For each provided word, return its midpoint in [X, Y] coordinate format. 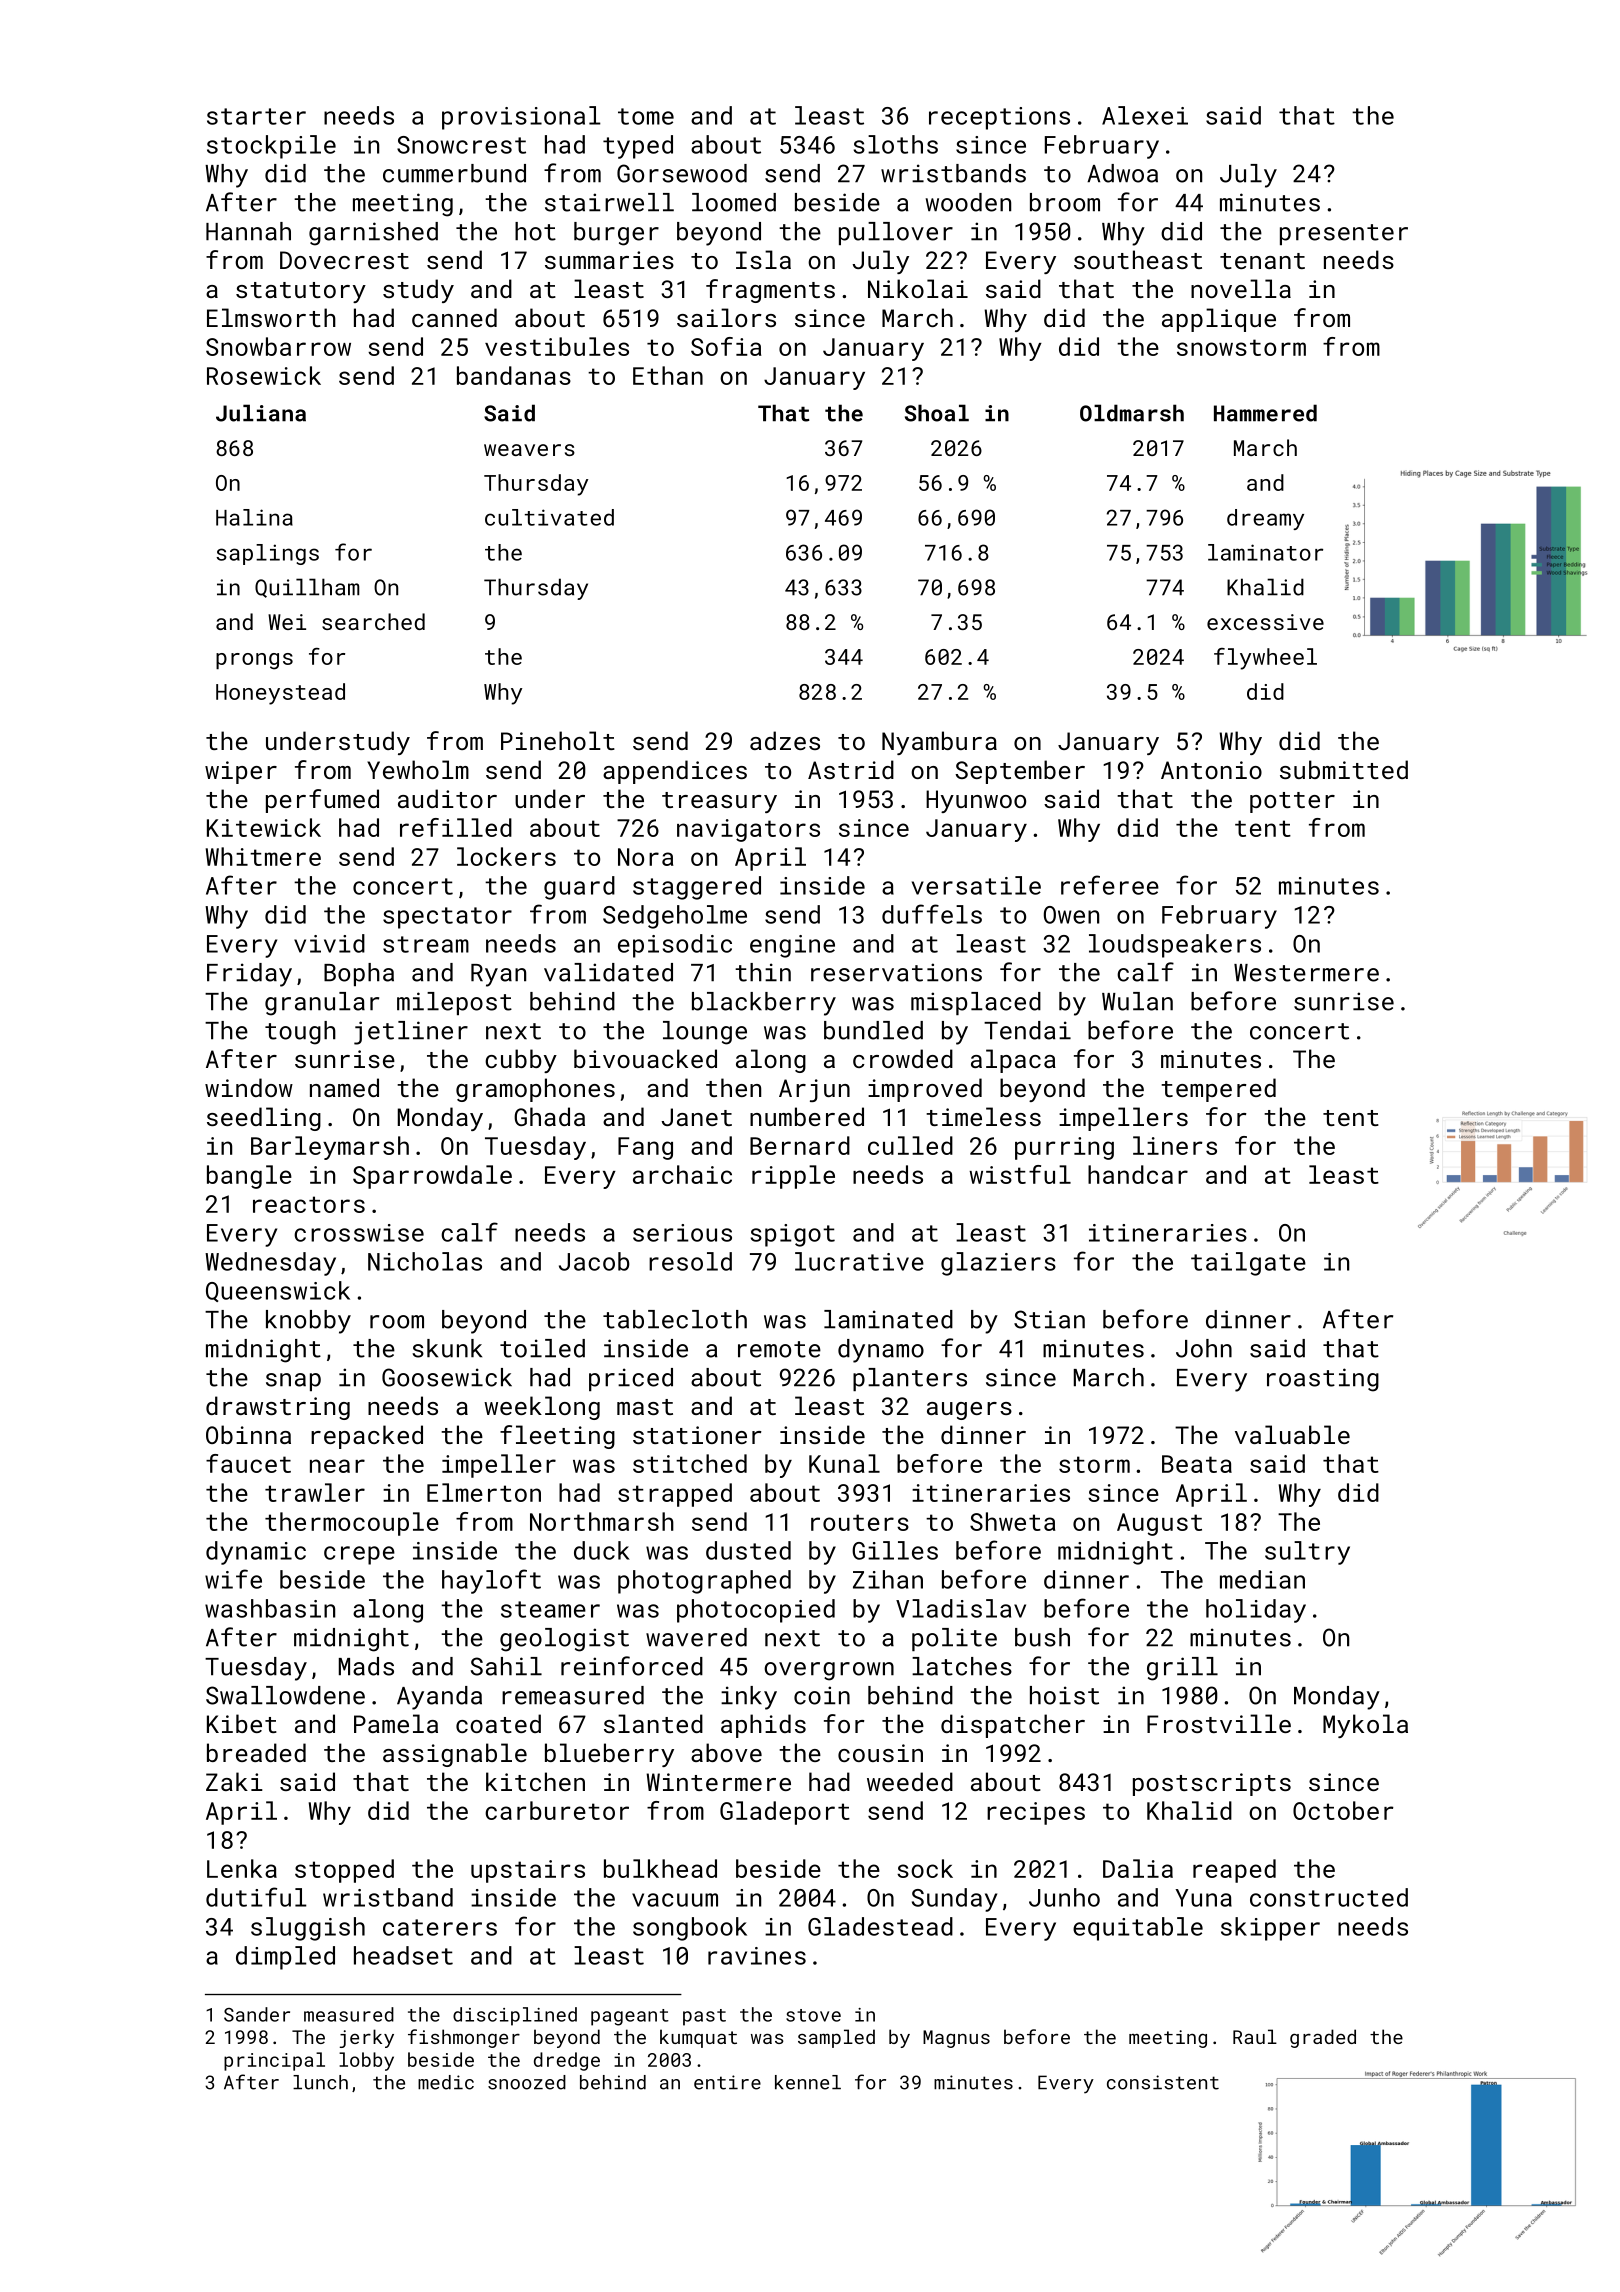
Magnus [956, 2039]
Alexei [1145, 115]
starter [256, 116]
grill [1182, 1669]
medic [446, 2082]
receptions [999, 118]
